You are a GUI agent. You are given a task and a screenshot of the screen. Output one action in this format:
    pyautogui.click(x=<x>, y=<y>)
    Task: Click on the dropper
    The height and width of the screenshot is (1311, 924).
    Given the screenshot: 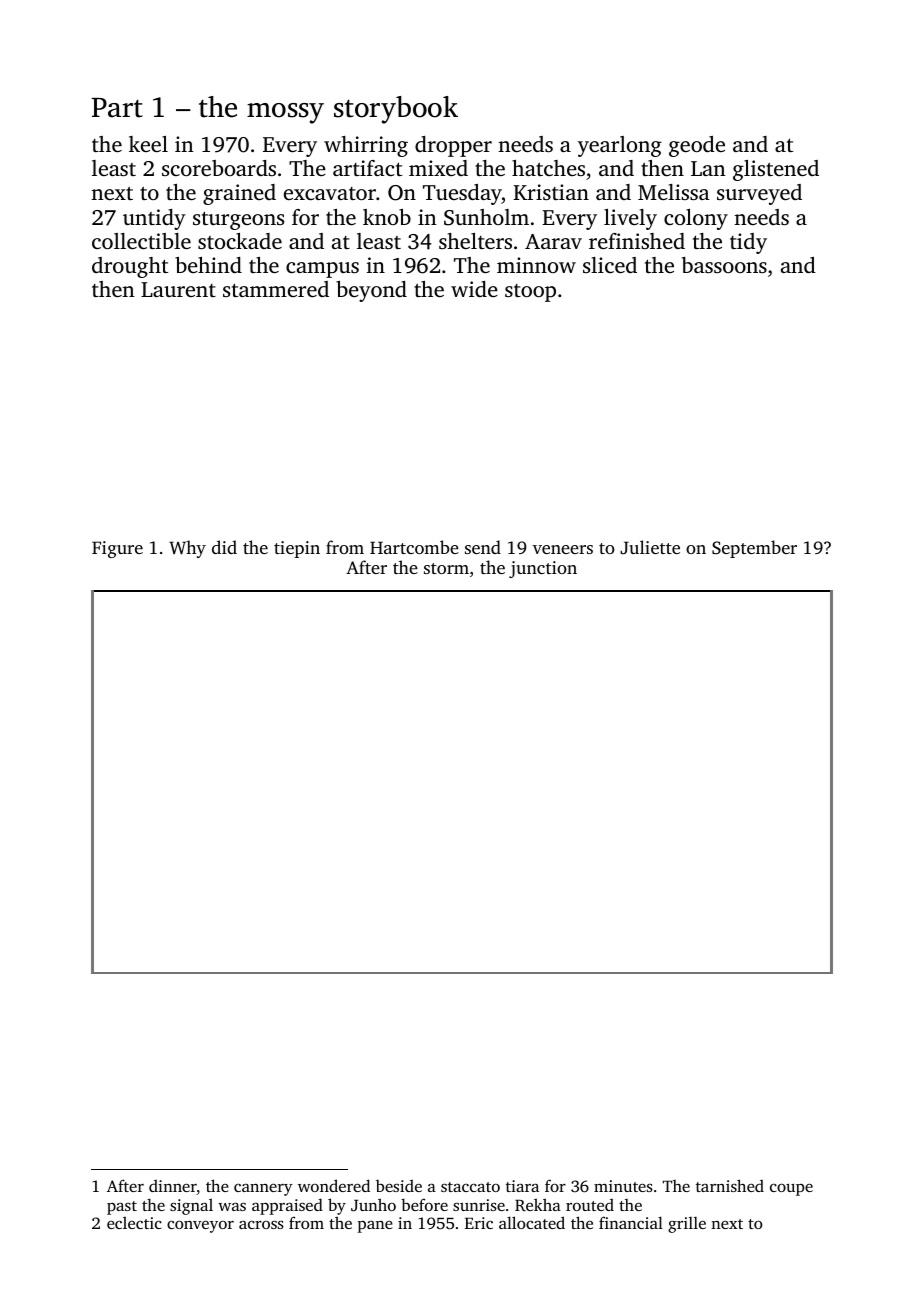 What is the action you would take?
    pyautogui.click(x=453, y=146)
